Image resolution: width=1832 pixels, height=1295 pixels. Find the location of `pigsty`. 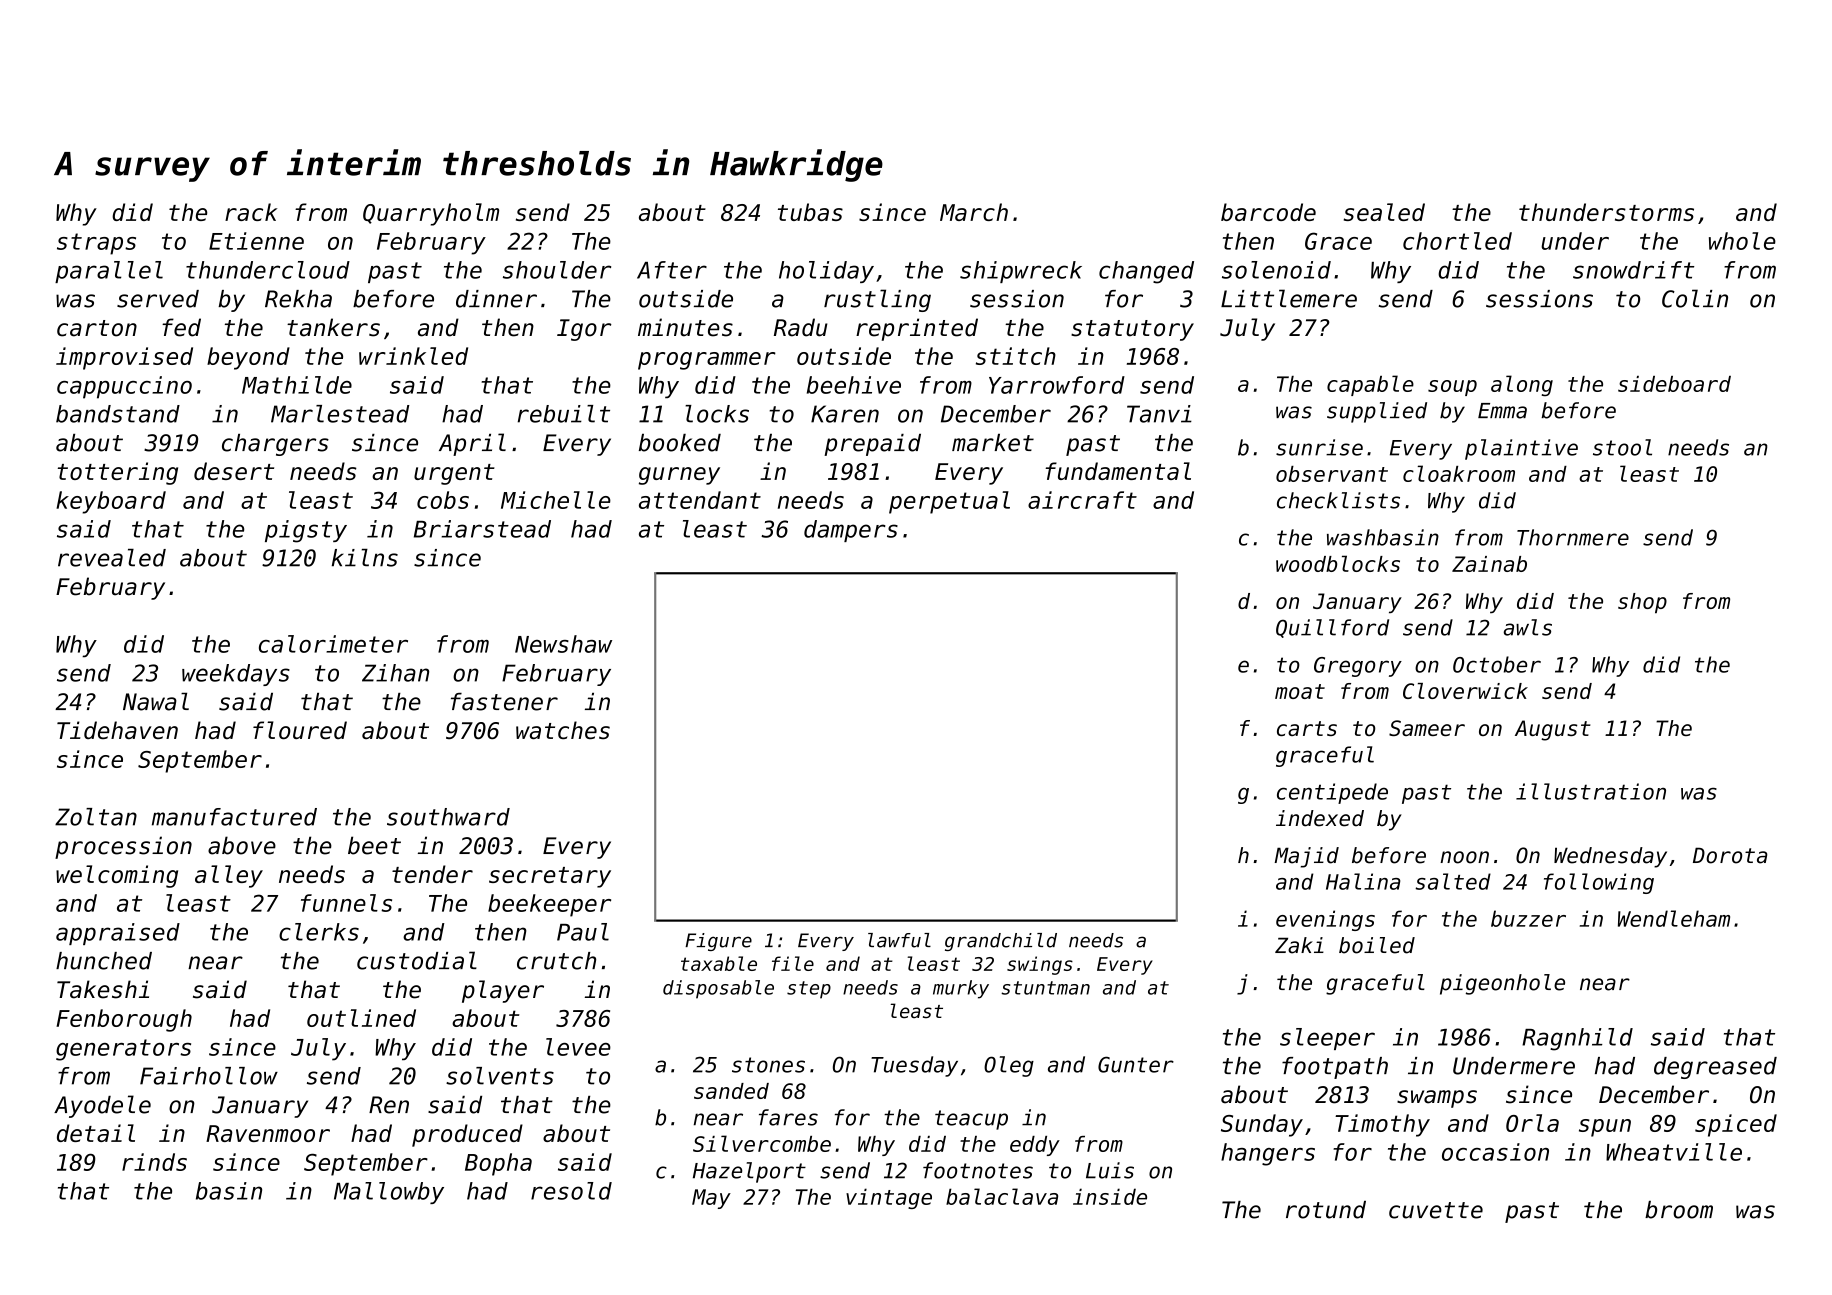

pigsty is located at coordinates (306, 531).
